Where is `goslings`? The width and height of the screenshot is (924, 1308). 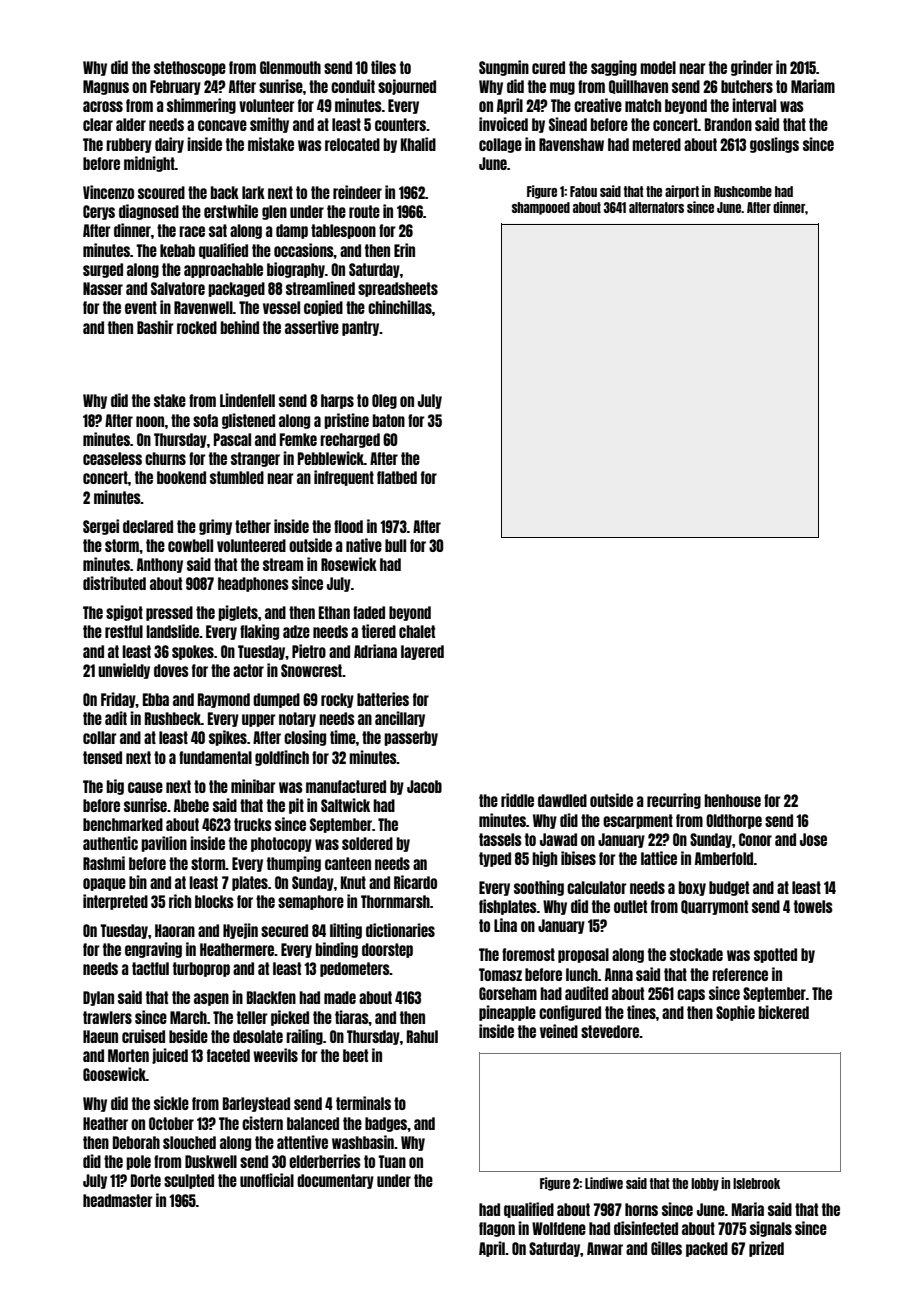 goslings is located at coordinates (774, 145).
